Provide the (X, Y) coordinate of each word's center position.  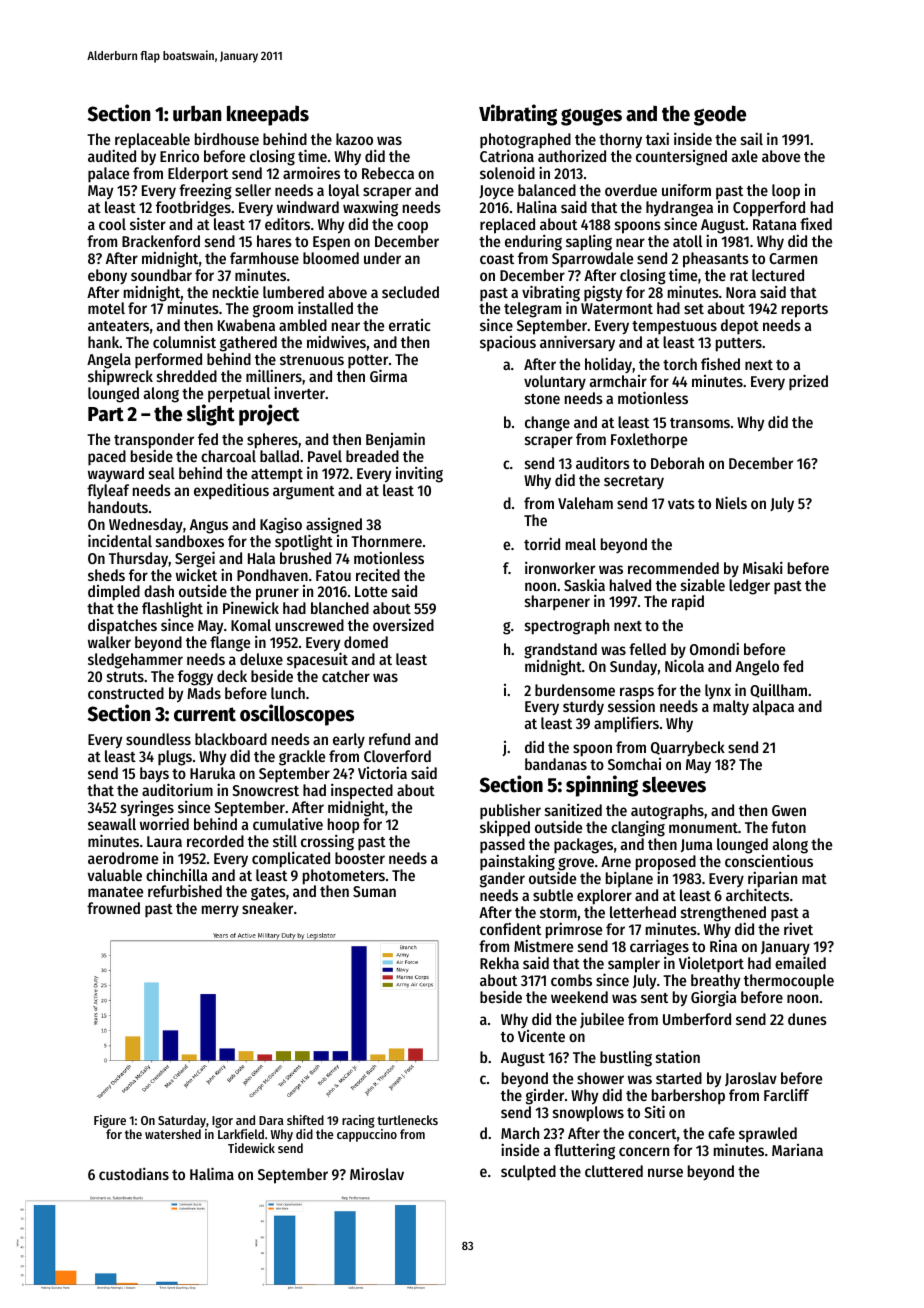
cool (112, 224)
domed (366, 642)
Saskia (584, 584)
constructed (126, 693)
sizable (703, 585)
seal (162, 473)
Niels (731, 502)
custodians (134, 1173)
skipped (505, 829)
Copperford (769, 209)
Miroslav (377, 1173)
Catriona (507, 156)
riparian (772, 880)
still (285, 840)
